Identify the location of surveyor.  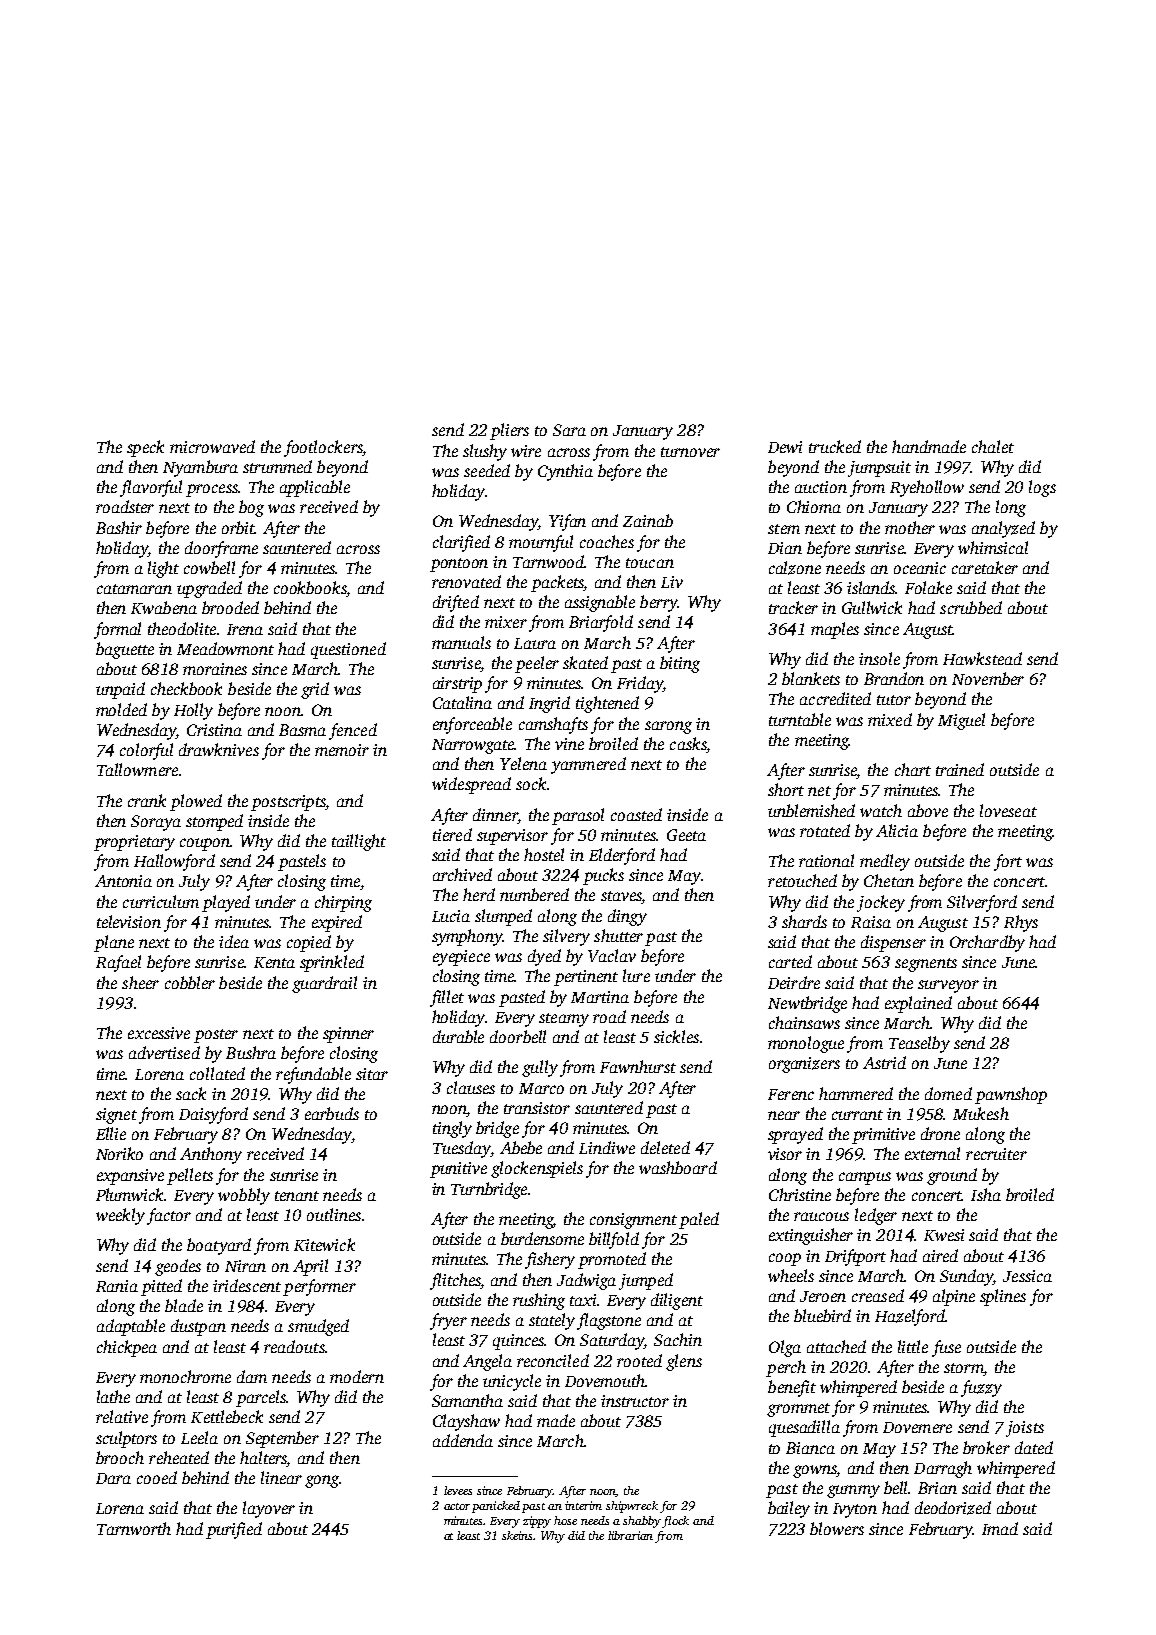
(948, 986).
